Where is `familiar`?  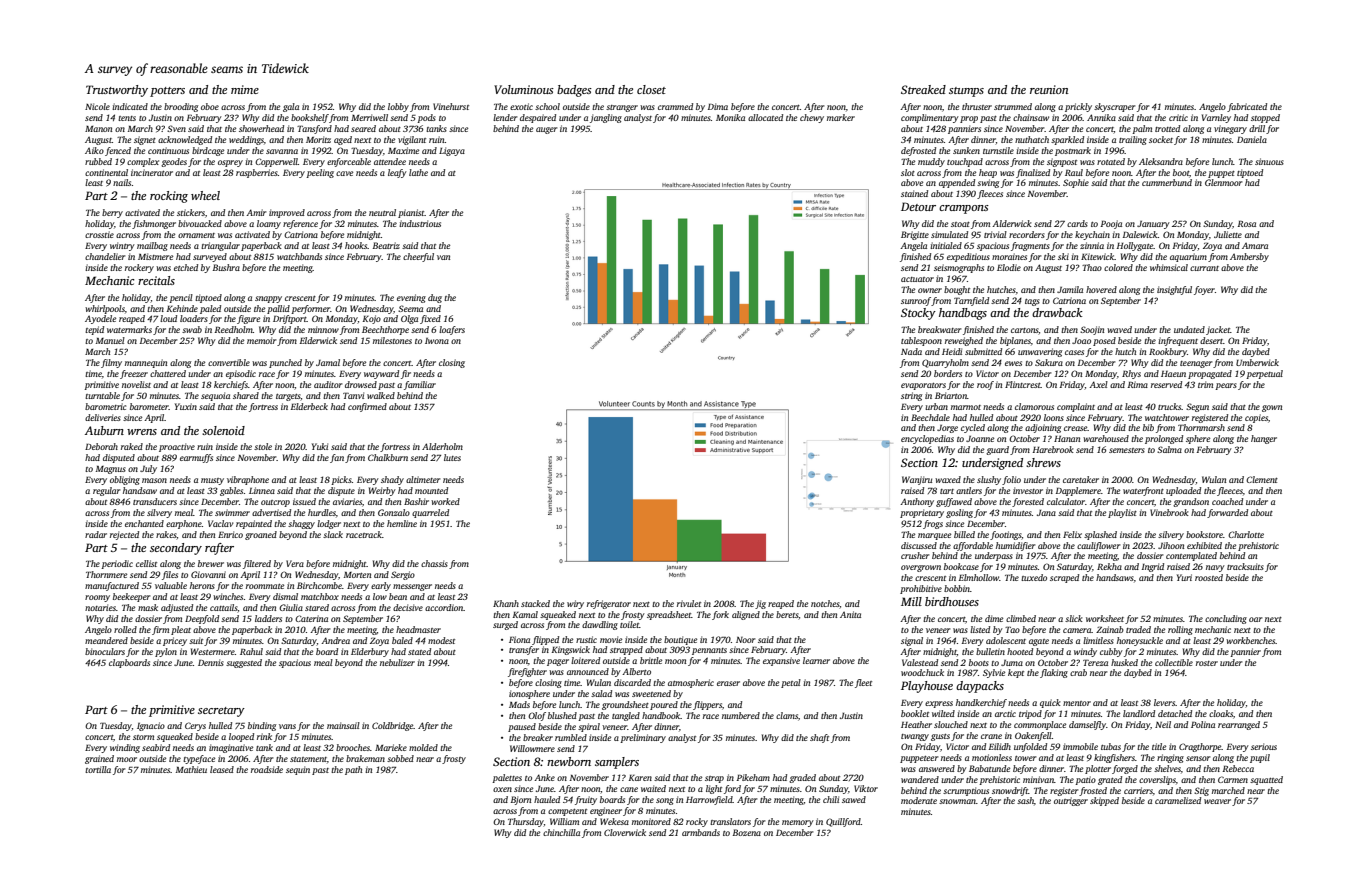
familiar is located at coordinates (420, 385).
